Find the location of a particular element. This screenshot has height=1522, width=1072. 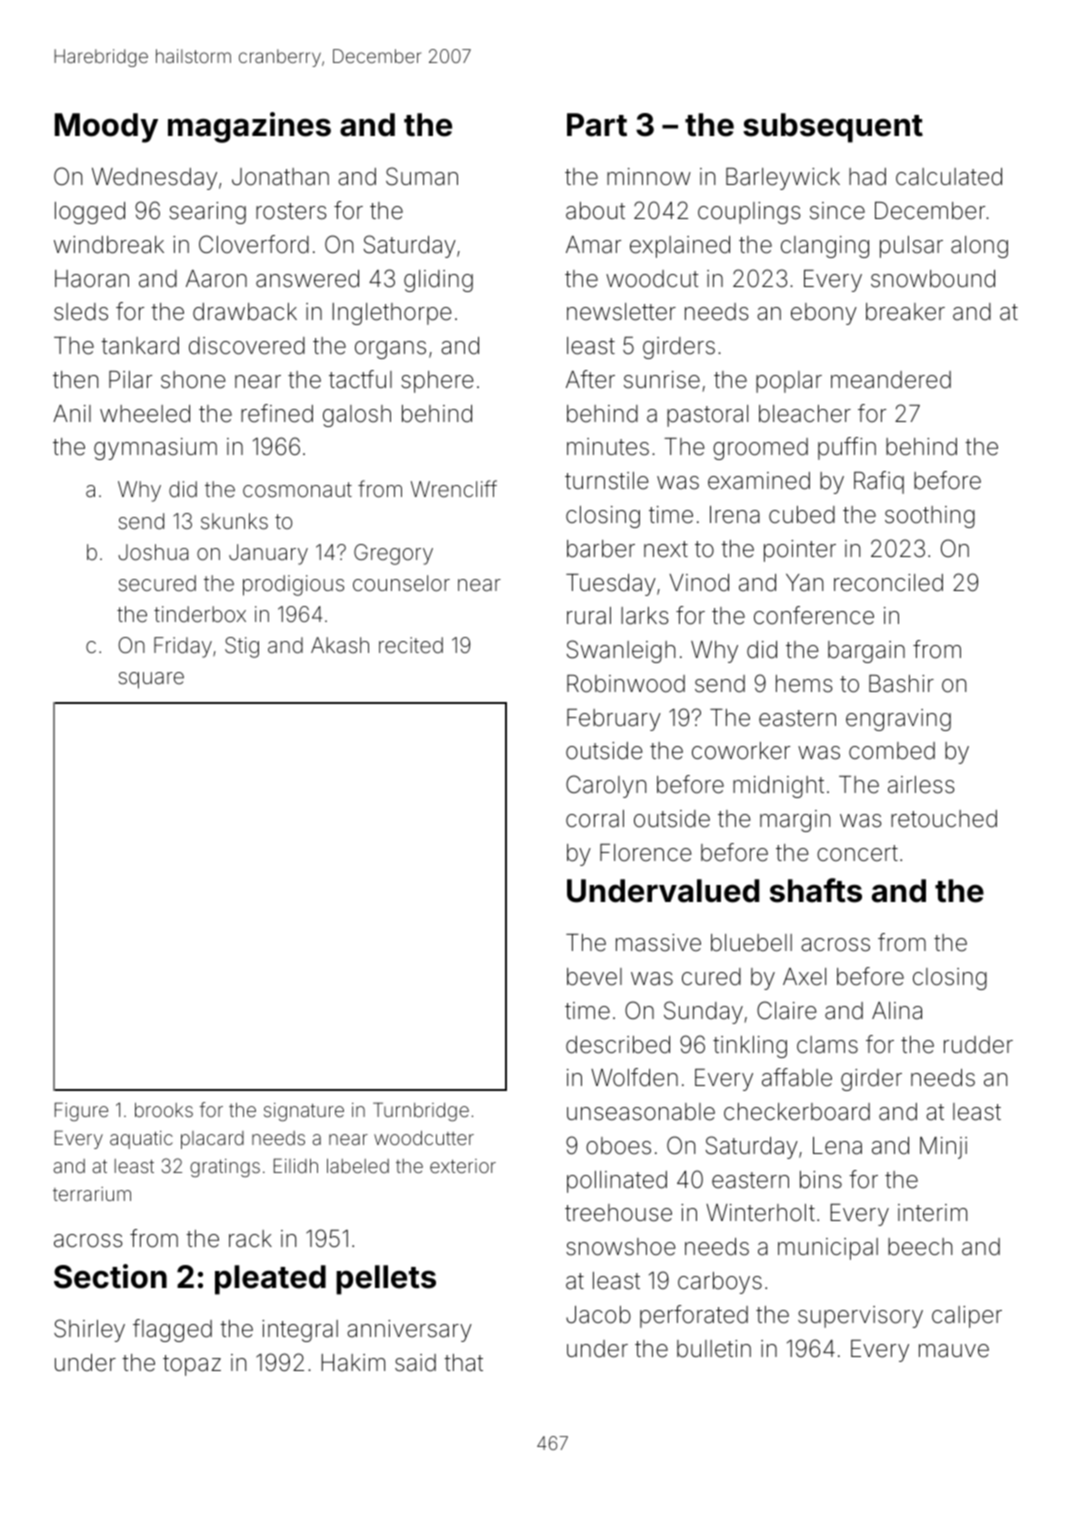

magazines is located at coordinates (249, 127).
